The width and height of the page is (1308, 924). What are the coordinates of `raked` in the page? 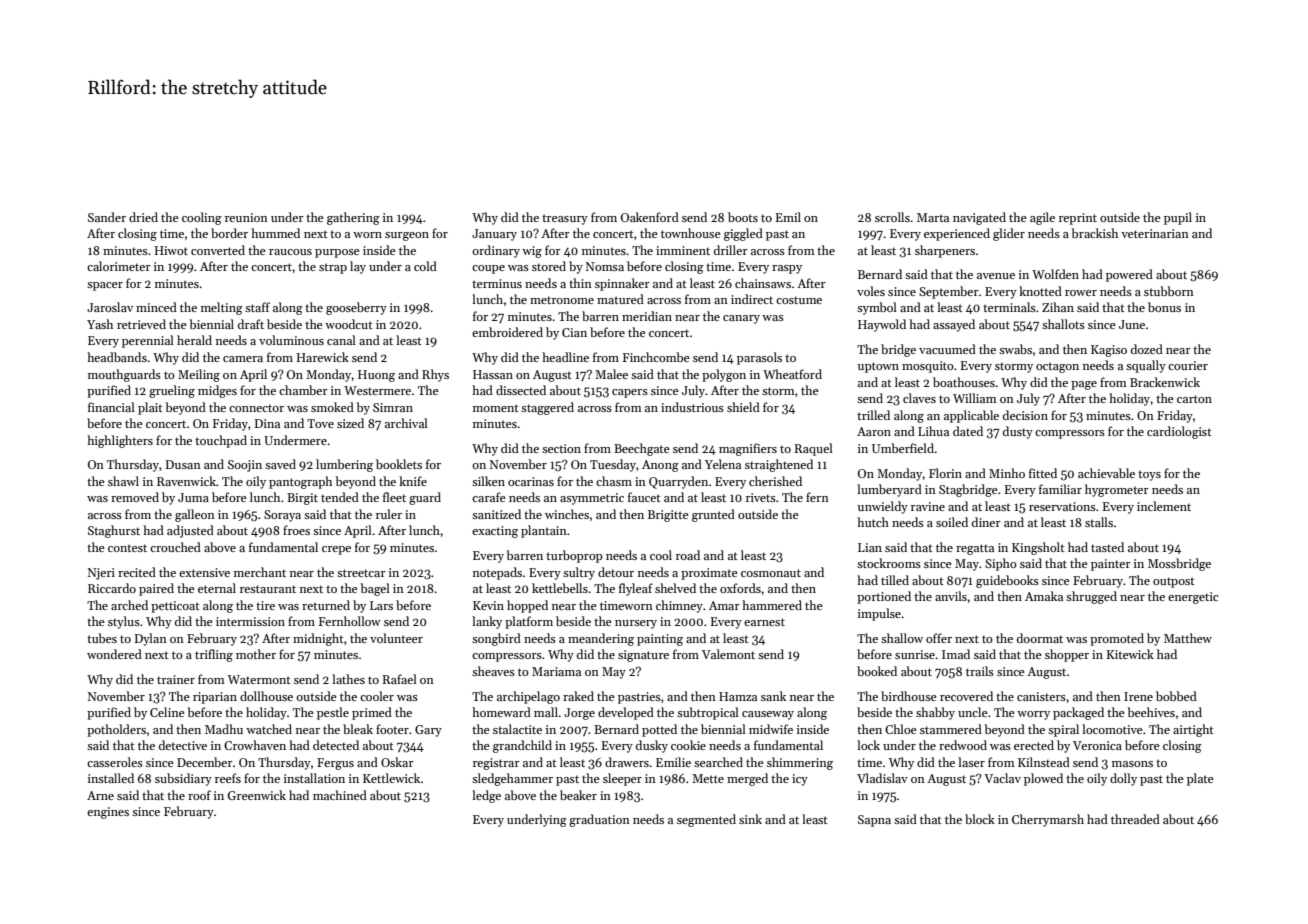 It's located at (578, 696).
